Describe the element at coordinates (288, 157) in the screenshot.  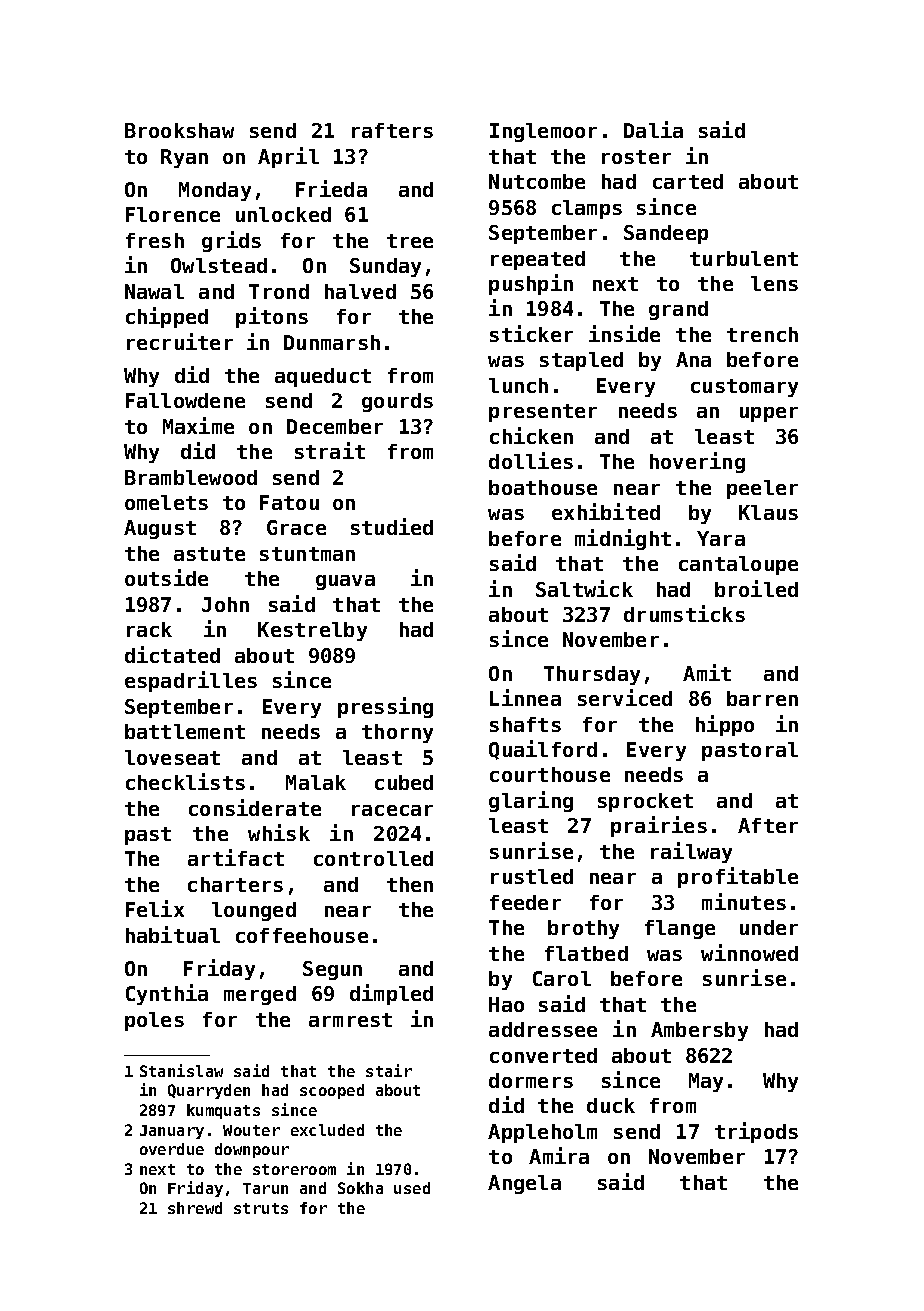
I see `April` at that location.
